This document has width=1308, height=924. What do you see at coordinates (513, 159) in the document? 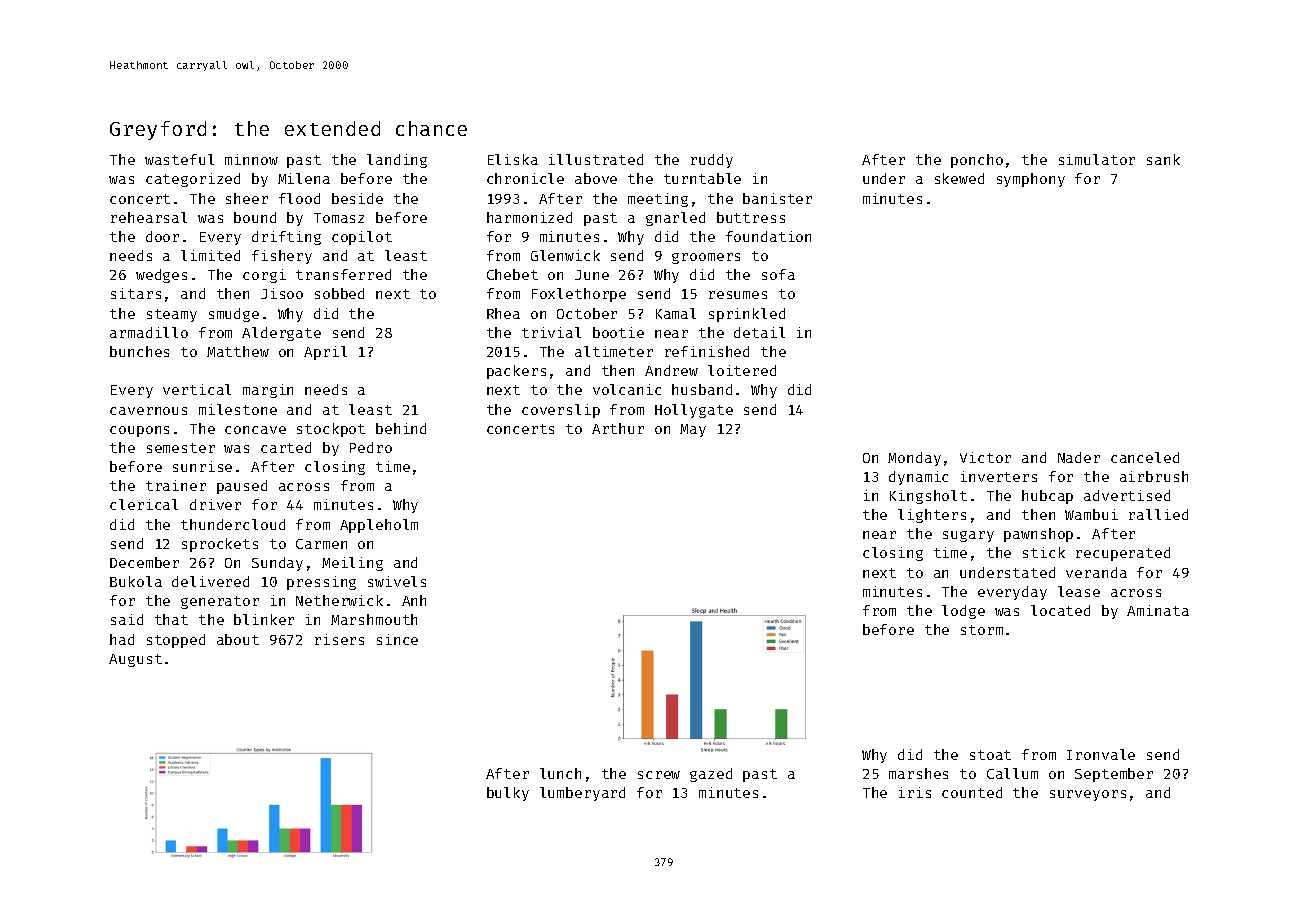
I see `Eliska` at bounding box center [513, 159].
